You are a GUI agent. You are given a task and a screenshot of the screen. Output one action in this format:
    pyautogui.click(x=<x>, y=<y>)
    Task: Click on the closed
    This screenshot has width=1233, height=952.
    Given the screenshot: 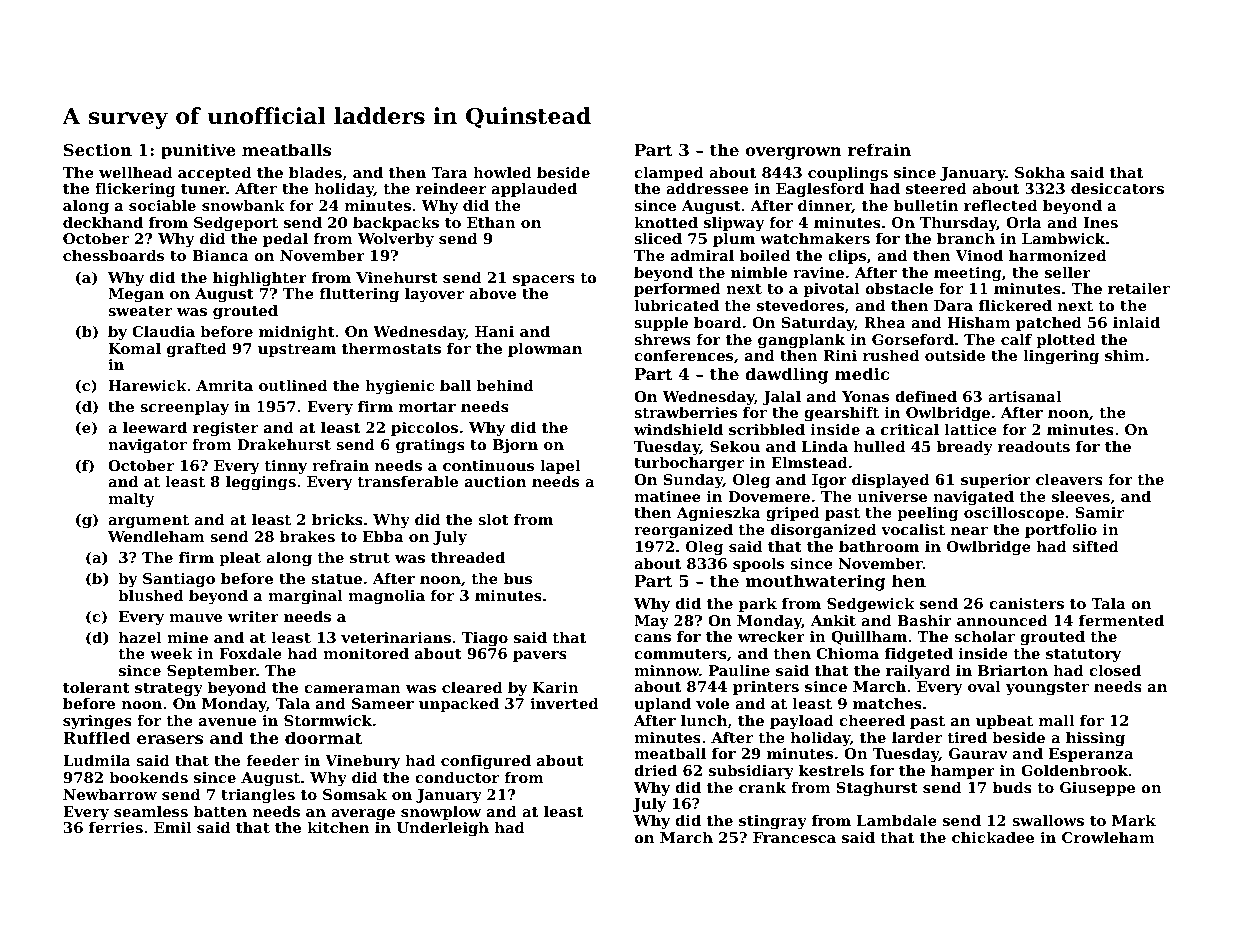 What is the action you would take?
    pyautogui.click(x=1115, y=670)
